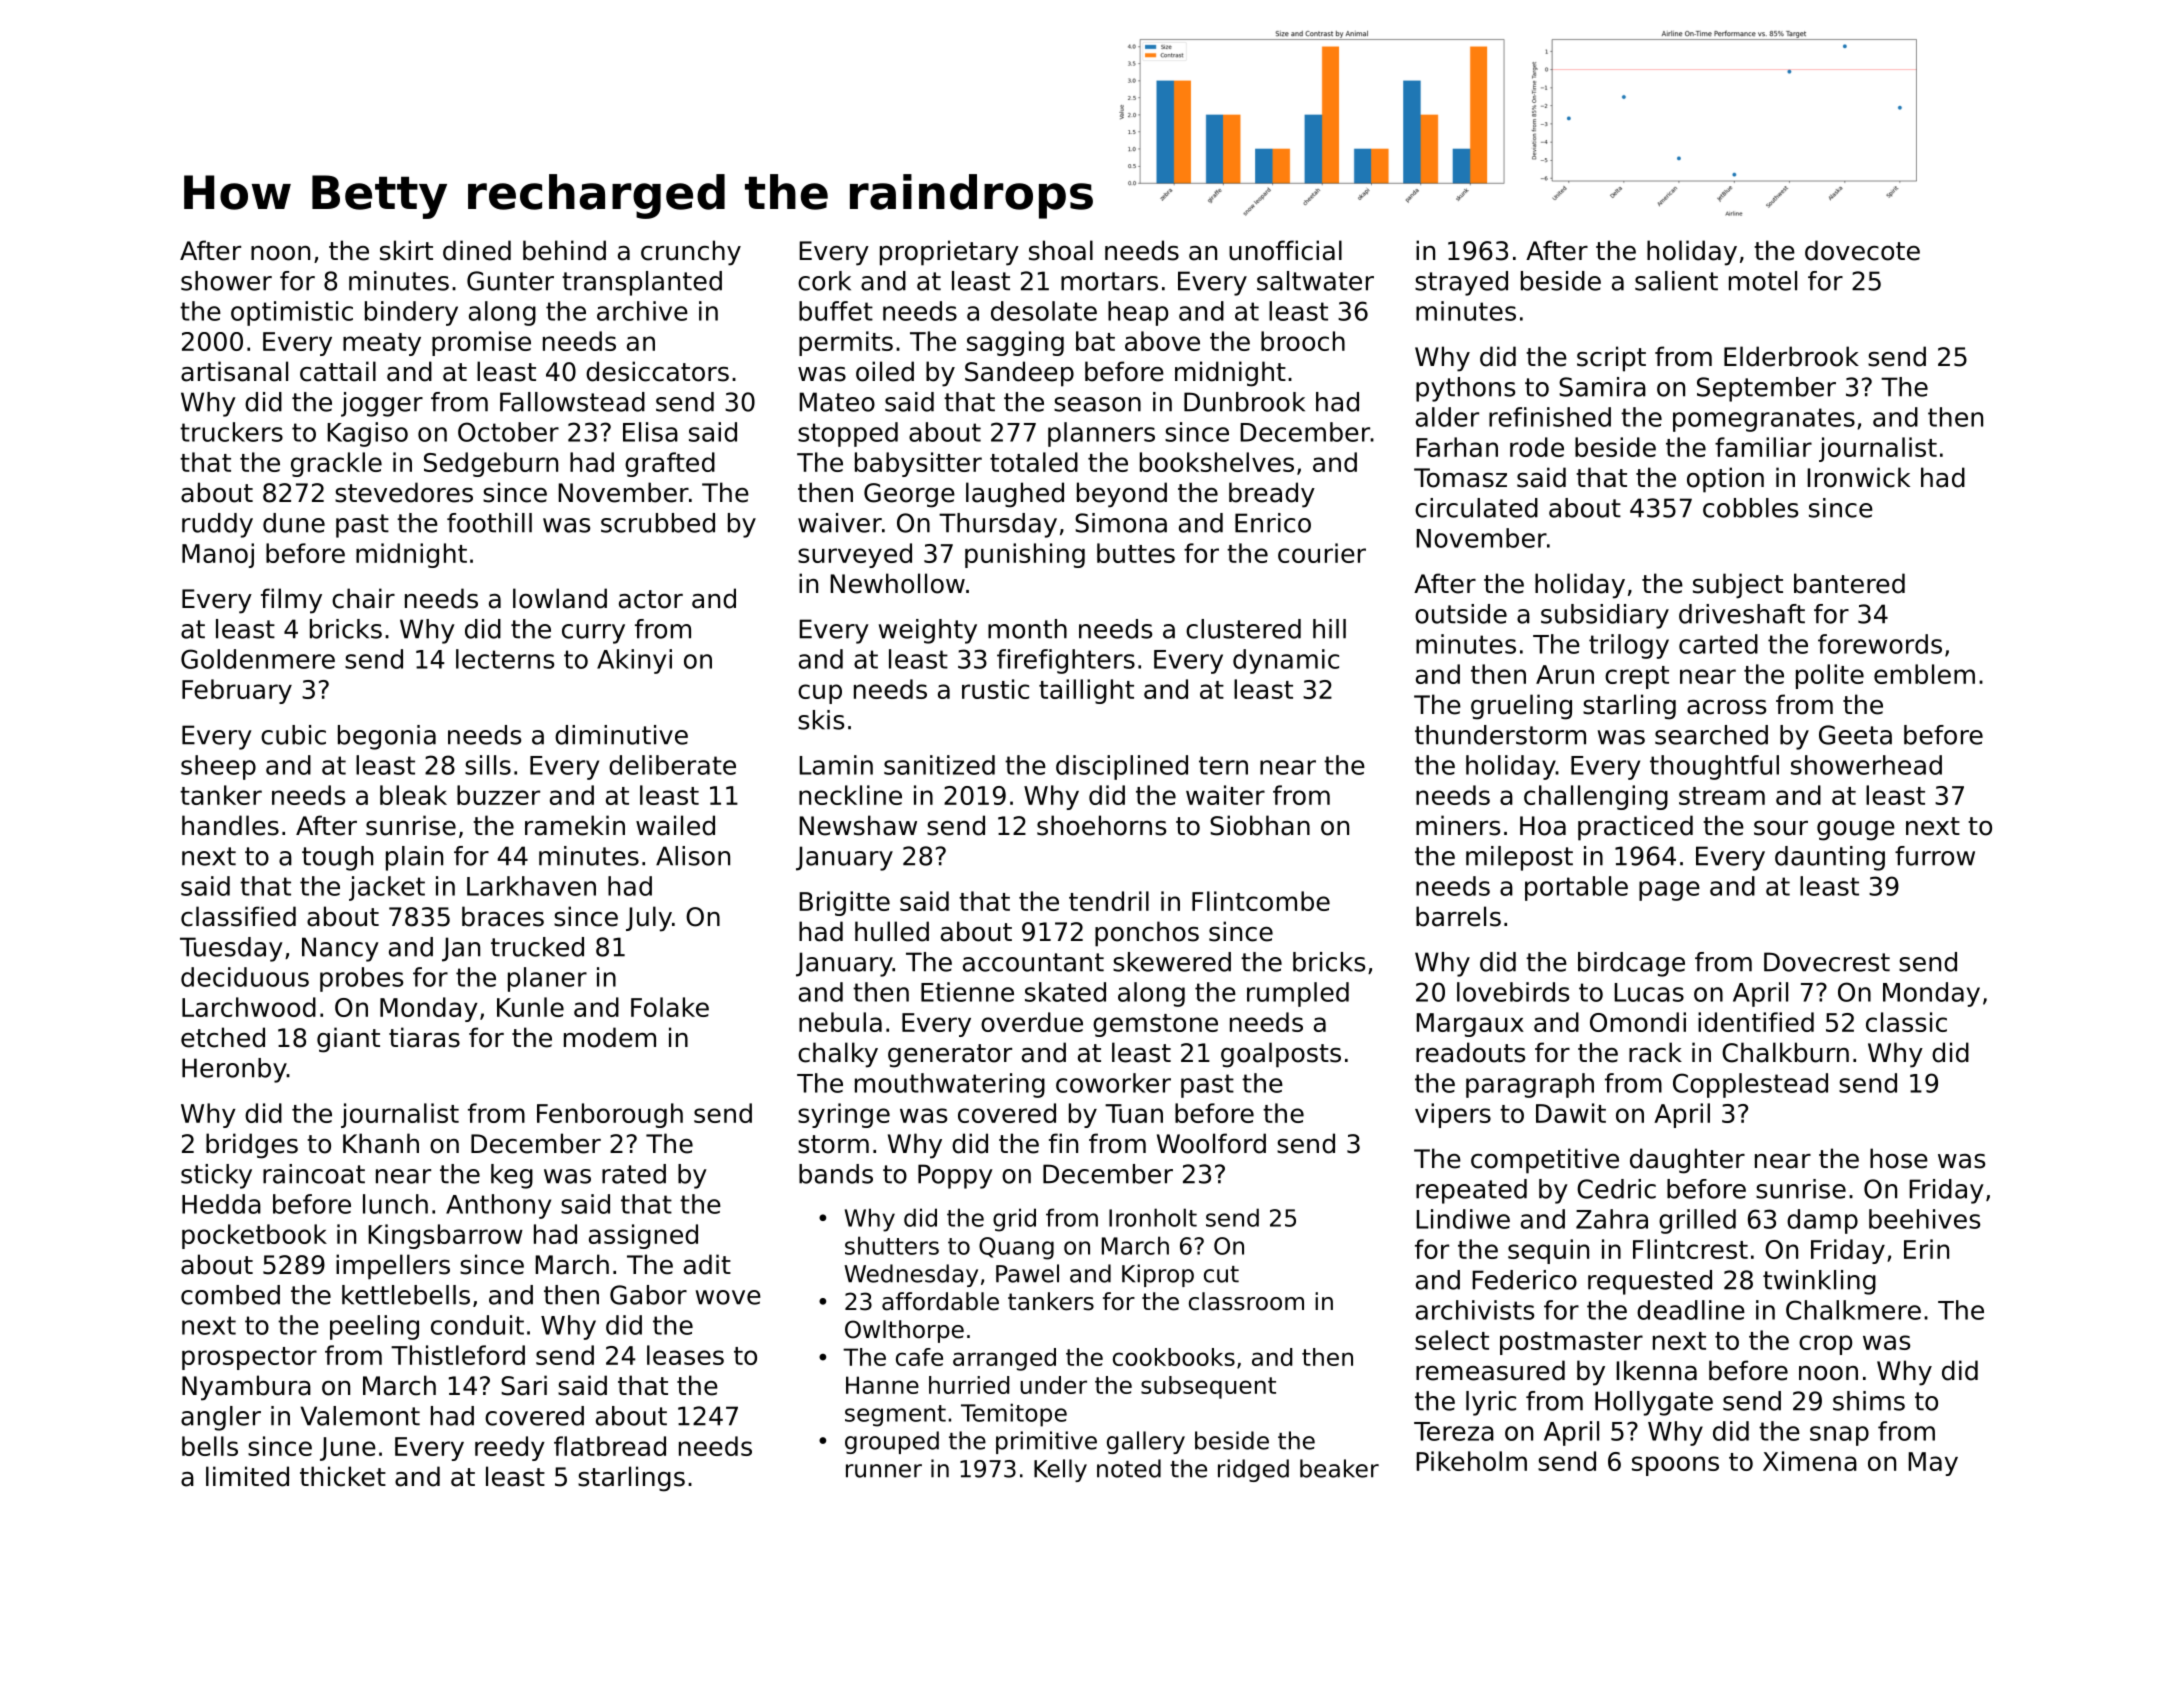  What do you see at coordinates (374, 1327) in the document?
I see `peeling` at bounding box center [374, 1327].
